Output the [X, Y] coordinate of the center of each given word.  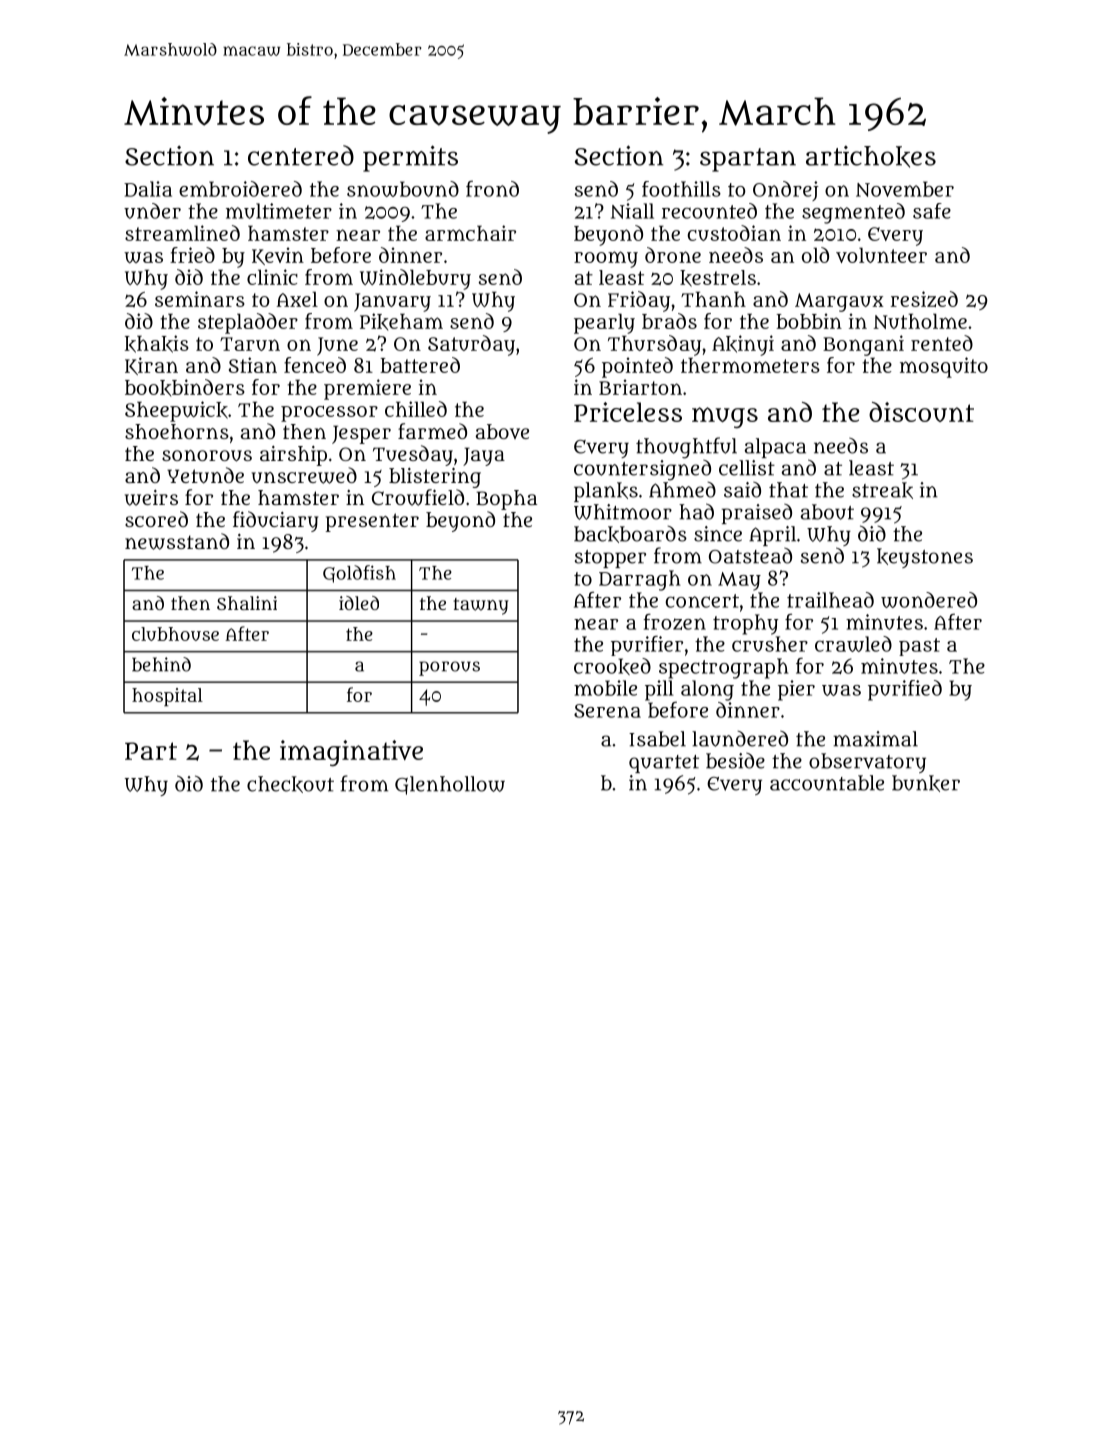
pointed [637, 367]
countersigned [642, 470]
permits [410, 158]
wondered [929, 600]
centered [301, 155]
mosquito [944, 367]
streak [882, 490]
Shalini [247, 603]
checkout [290, 784]
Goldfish [359, 574]
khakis [157, 344]
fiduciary [276, 521]
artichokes [871, 157]
